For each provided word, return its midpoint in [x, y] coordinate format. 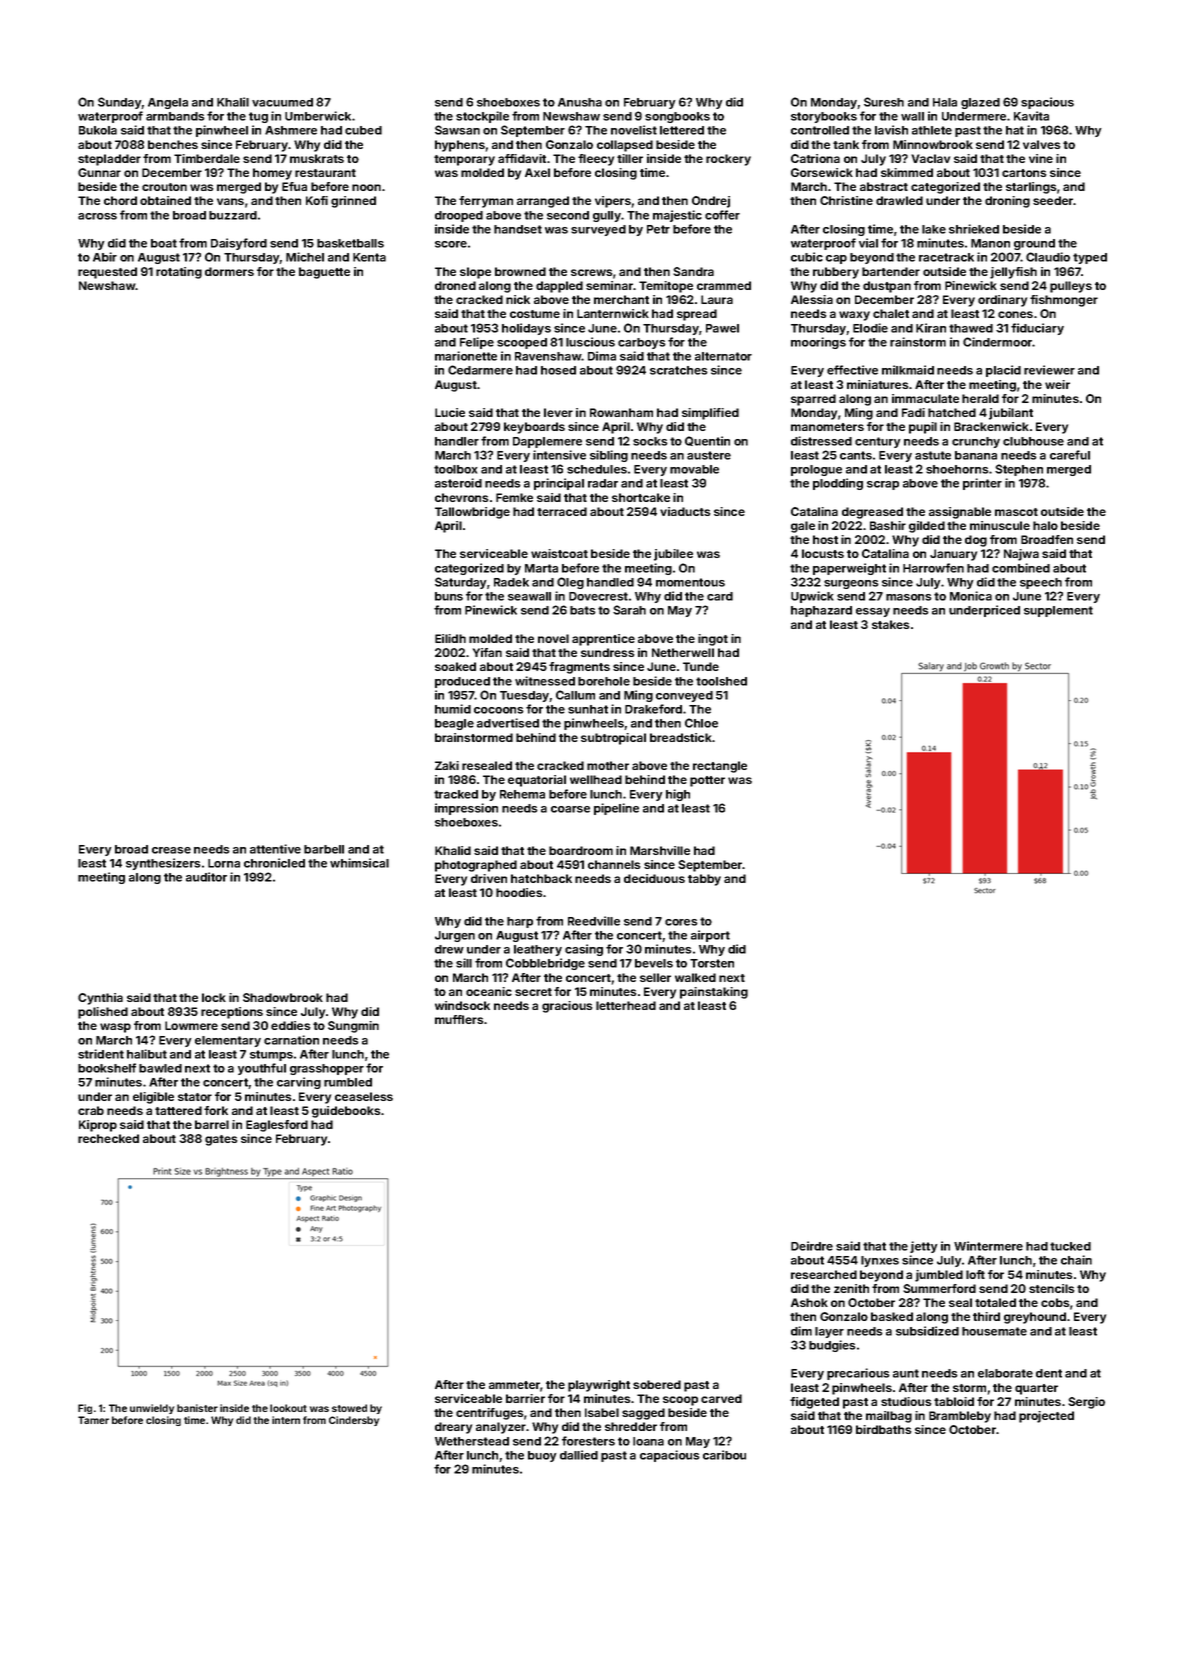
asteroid [458, 483]
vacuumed [282, 102]
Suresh [884, 102]
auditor [206, 877]
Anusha [580, 102]
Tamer [93, 1420]
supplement [1058, 611]
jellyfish [1013, 273]
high [678, 795]
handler [457, 441]
